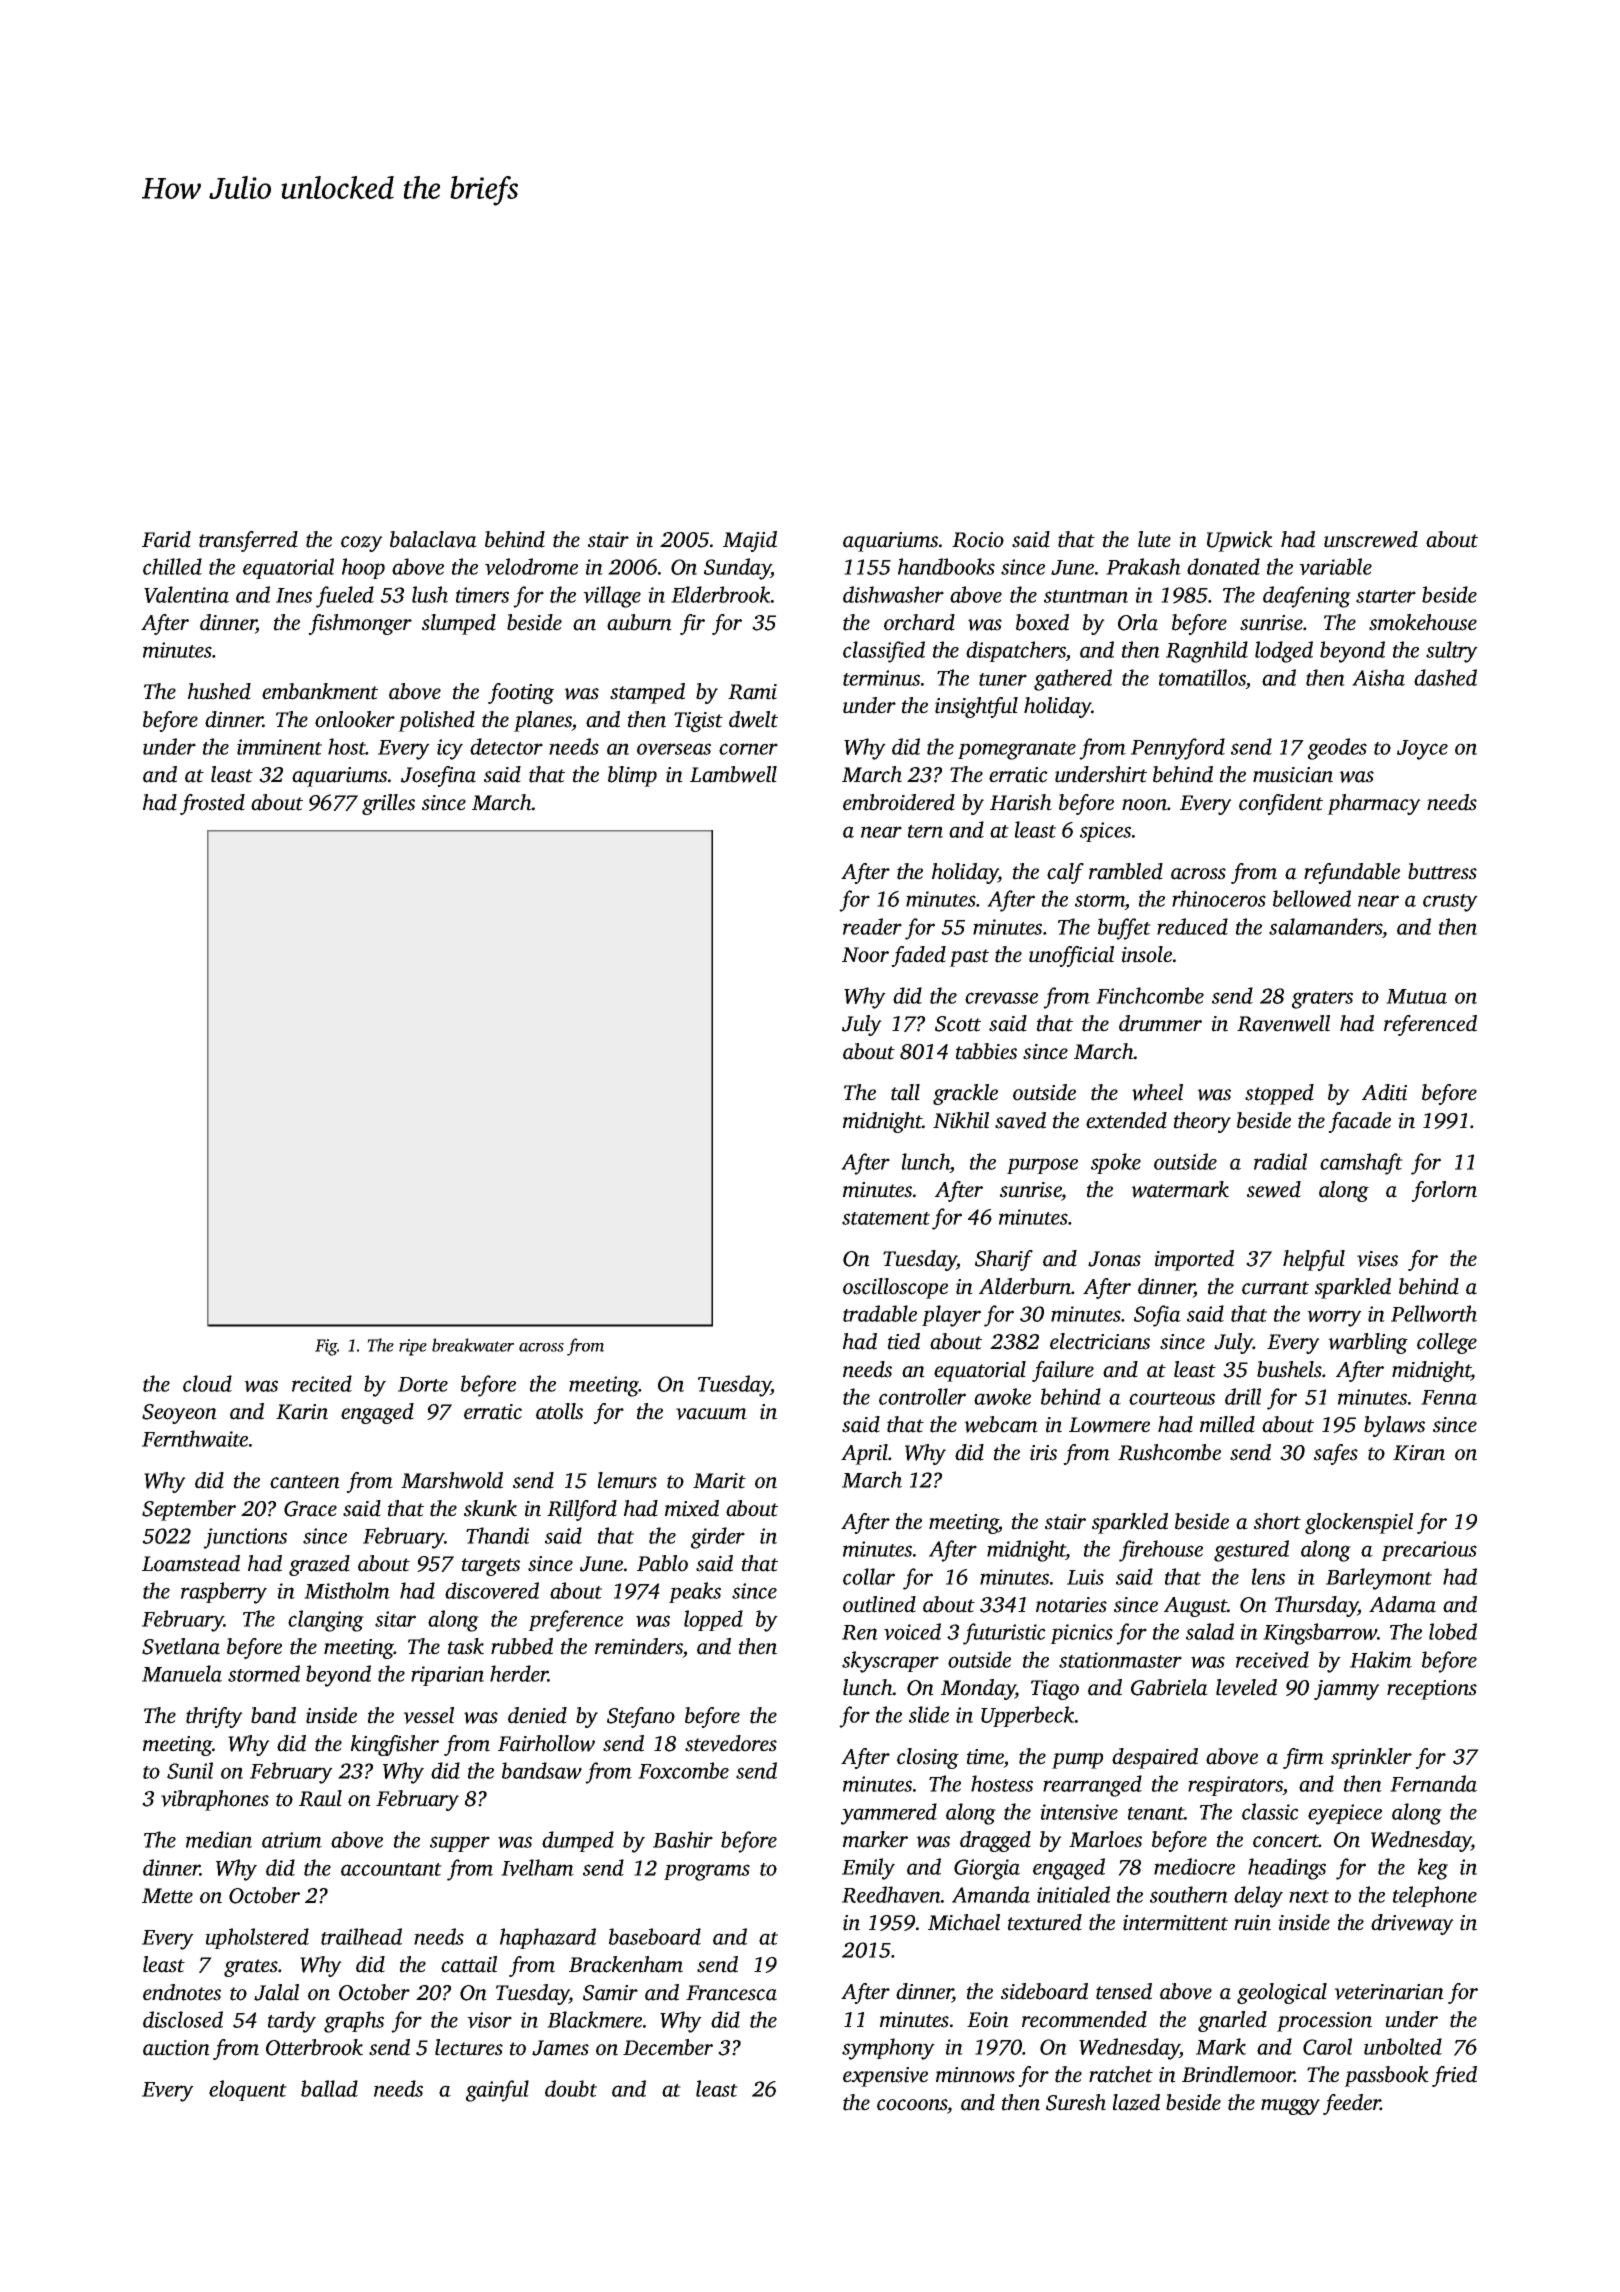 The image size is (1620, 2292). Describe the element at coordinates (1419, 1453) in the screenshot. I see `Kiran` at that location.
